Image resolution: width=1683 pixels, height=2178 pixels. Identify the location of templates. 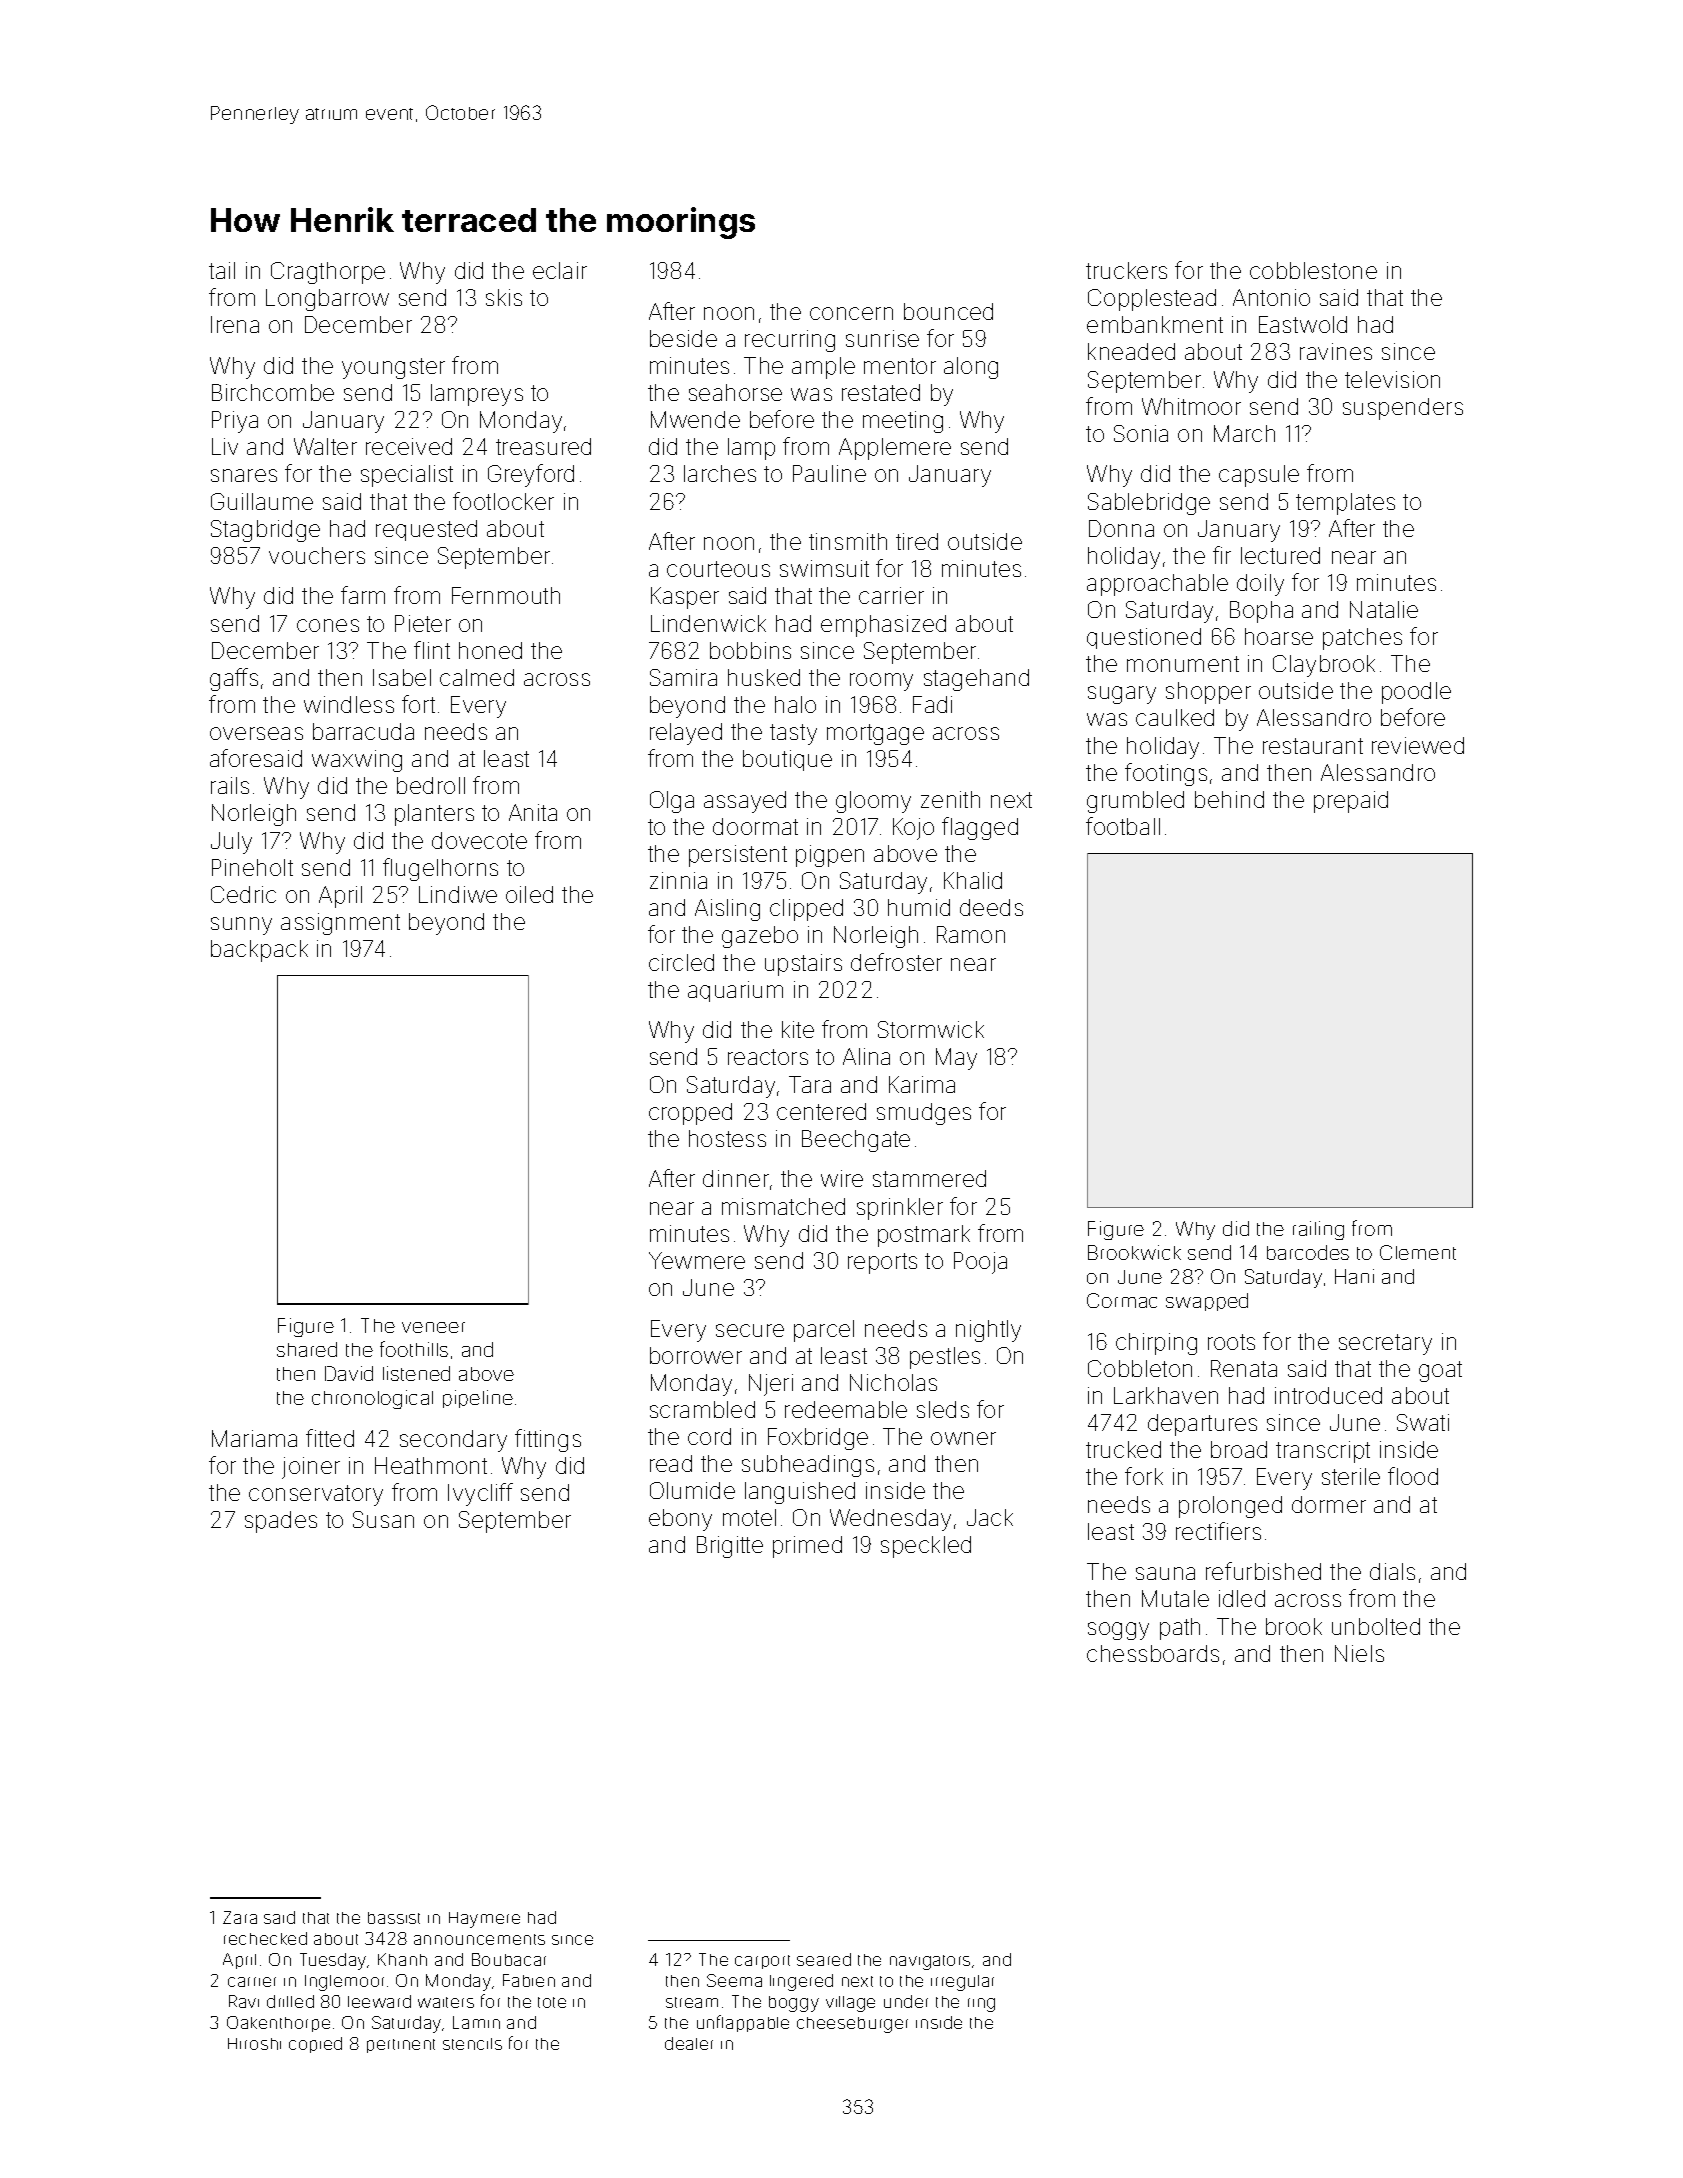
(1345, 504).
